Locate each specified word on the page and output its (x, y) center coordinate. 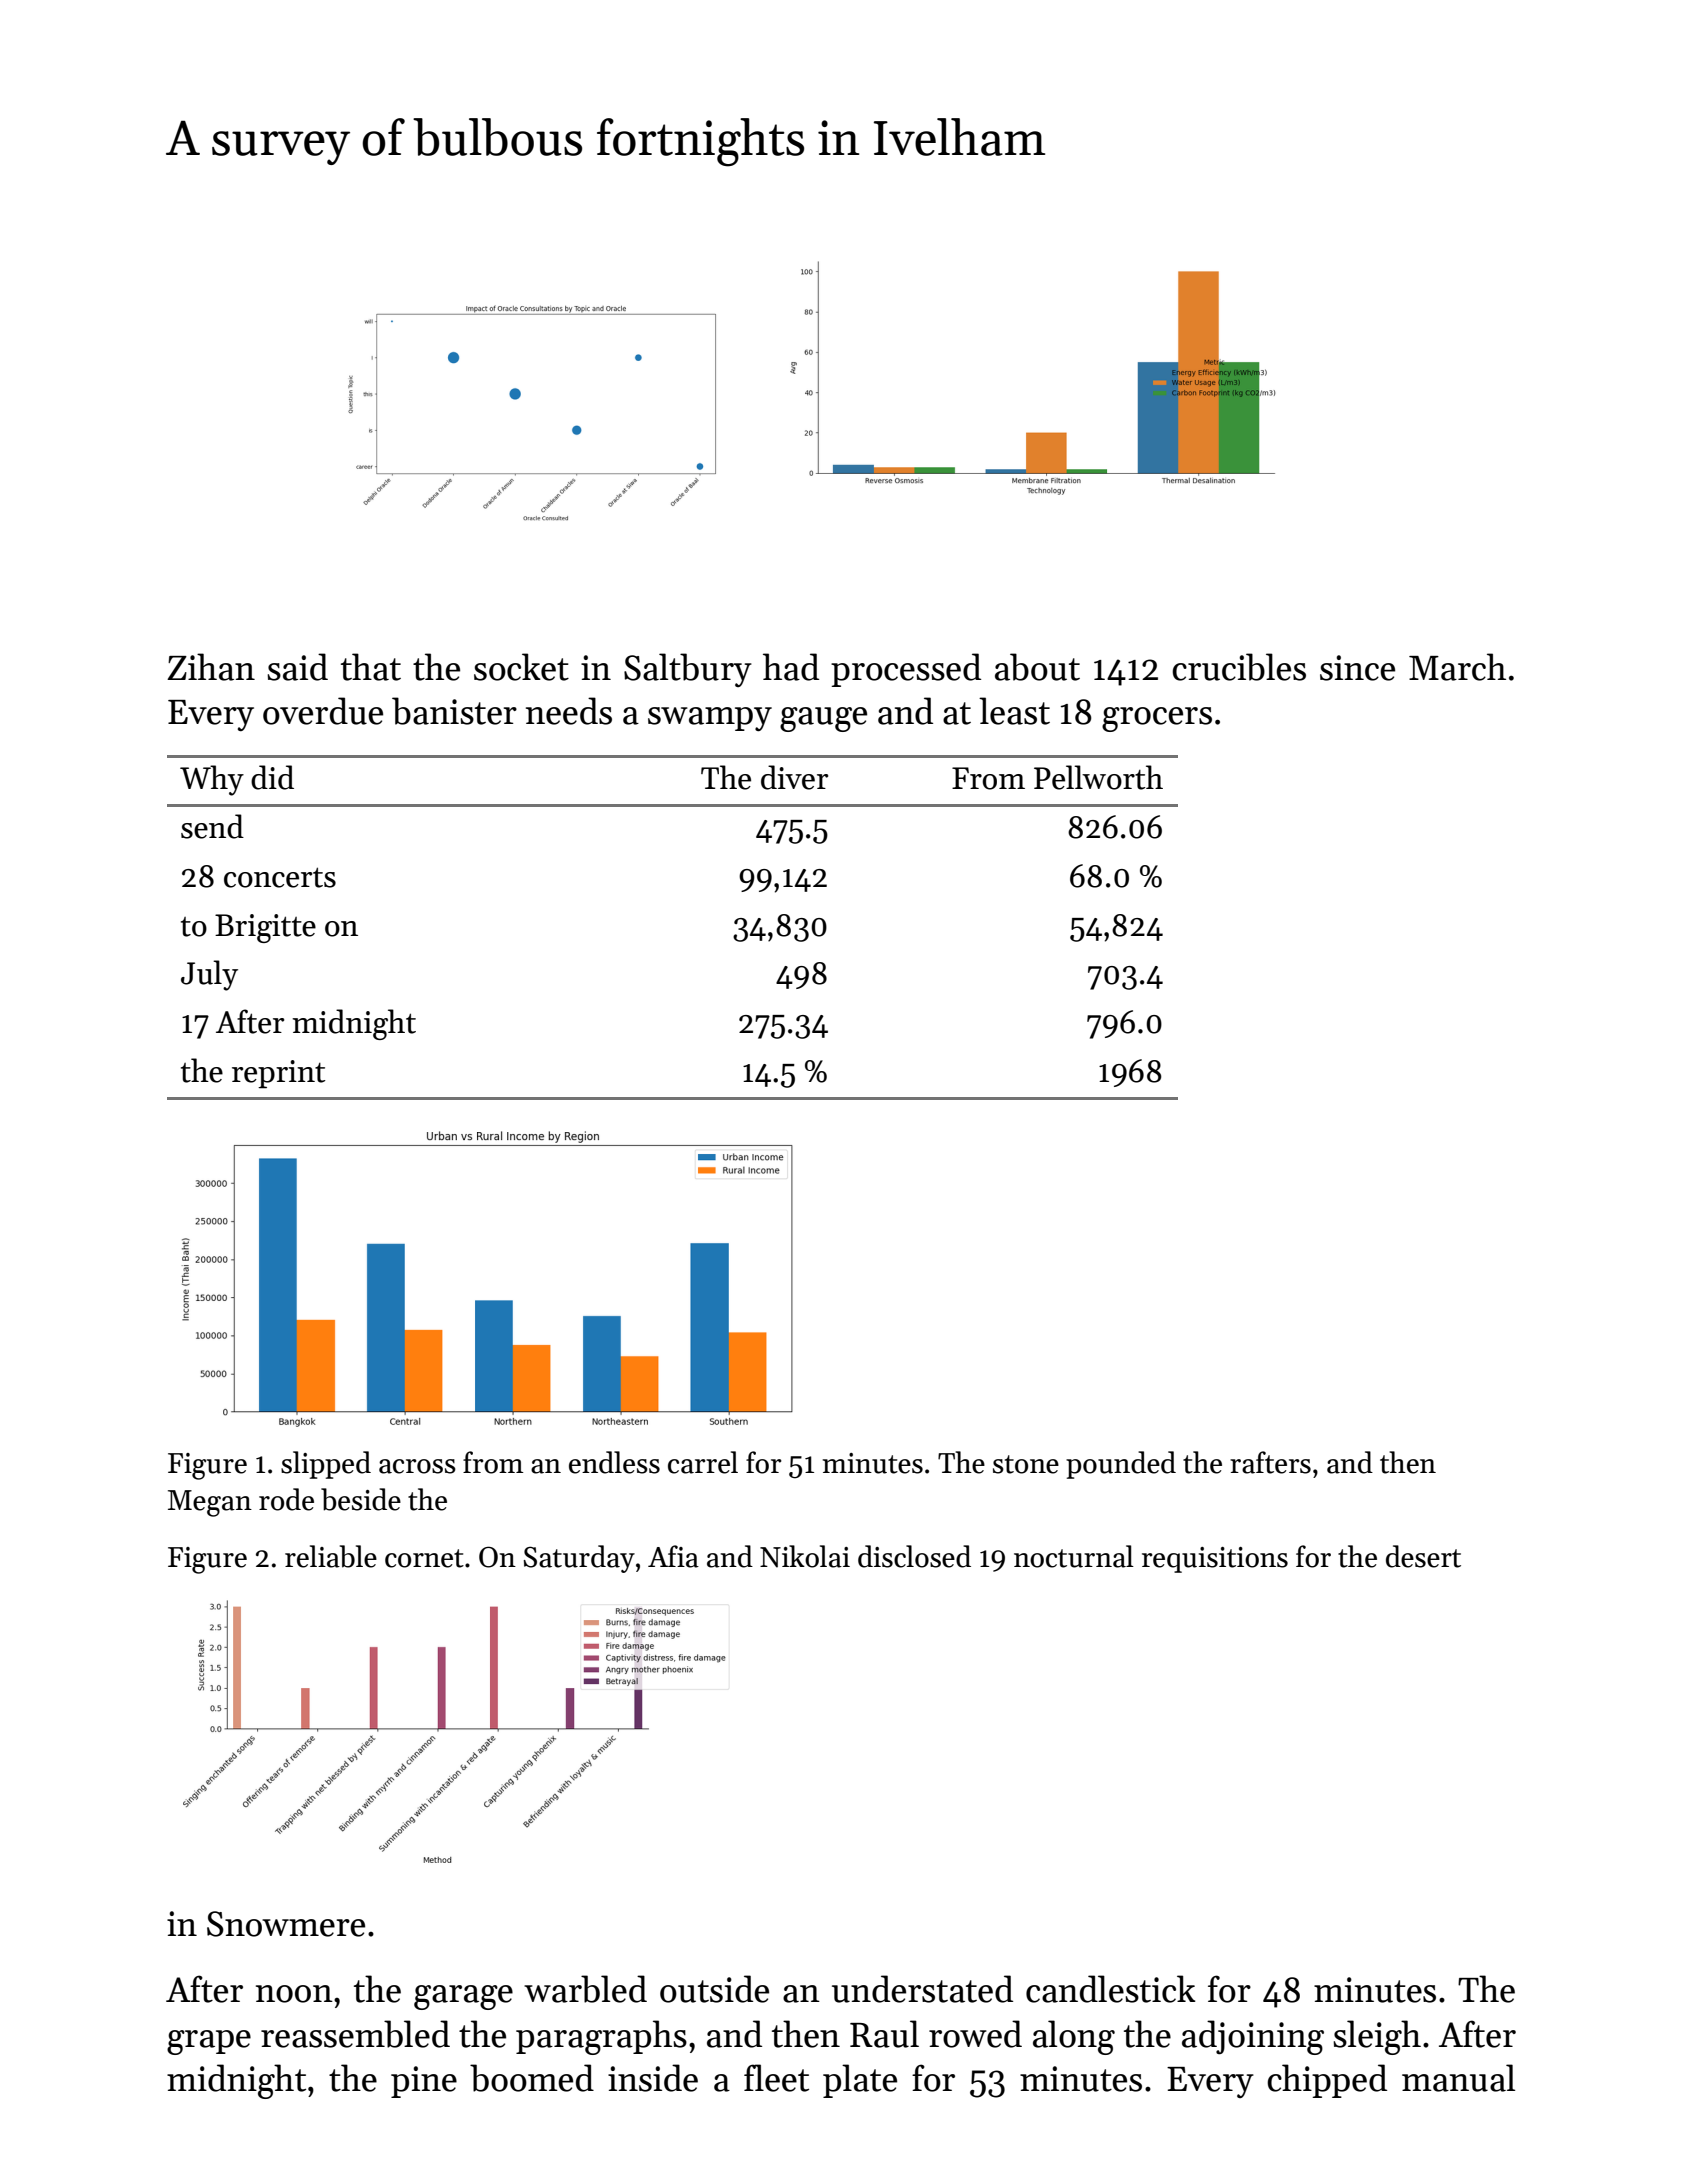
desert (1423, 1556)
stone (1026, 1464)
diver (794, 777)
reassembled (355, 2034)
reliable (331, 1556)
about (1037, 667)
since (1357, 668)
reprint (278, 1074)
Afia (673, 1556)
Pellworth (1098, 777)
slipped (326, 1465)
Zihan (211, 667)
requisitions (1215, 1560)
